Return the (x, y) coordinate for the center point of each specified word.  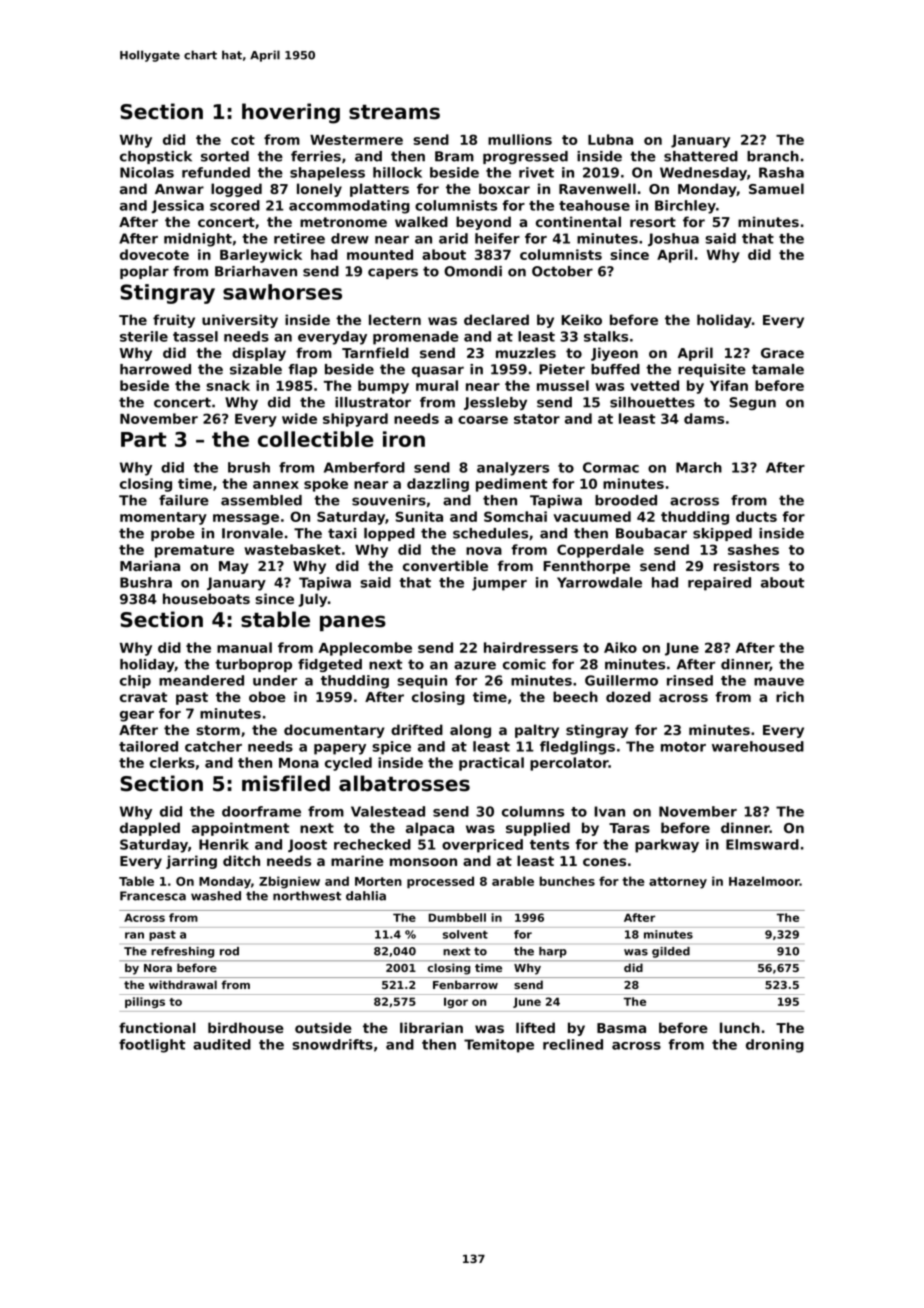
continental (578, 221)
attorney (678, 883)
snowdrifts (332, 1044)
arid (453, 238)
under (275, 680)
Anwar (179, 189)
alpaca (430, 829)
